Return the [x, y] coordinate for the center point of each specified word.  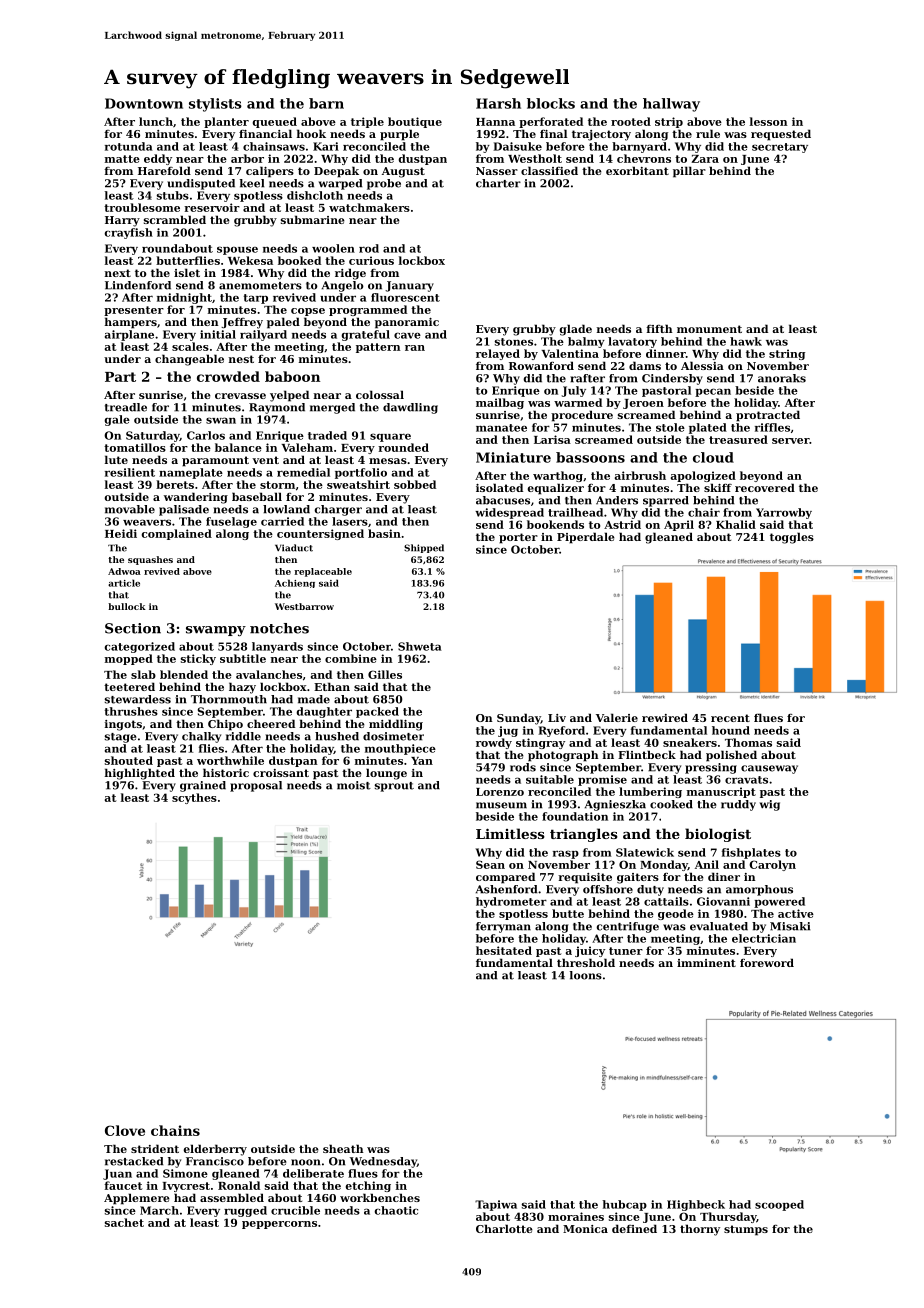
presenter [134, 311]
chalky [201, 737]
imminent [706, 963]
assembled [232, 1197]
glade [576, 330]
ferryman [503, 927]
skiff [718, 487]
